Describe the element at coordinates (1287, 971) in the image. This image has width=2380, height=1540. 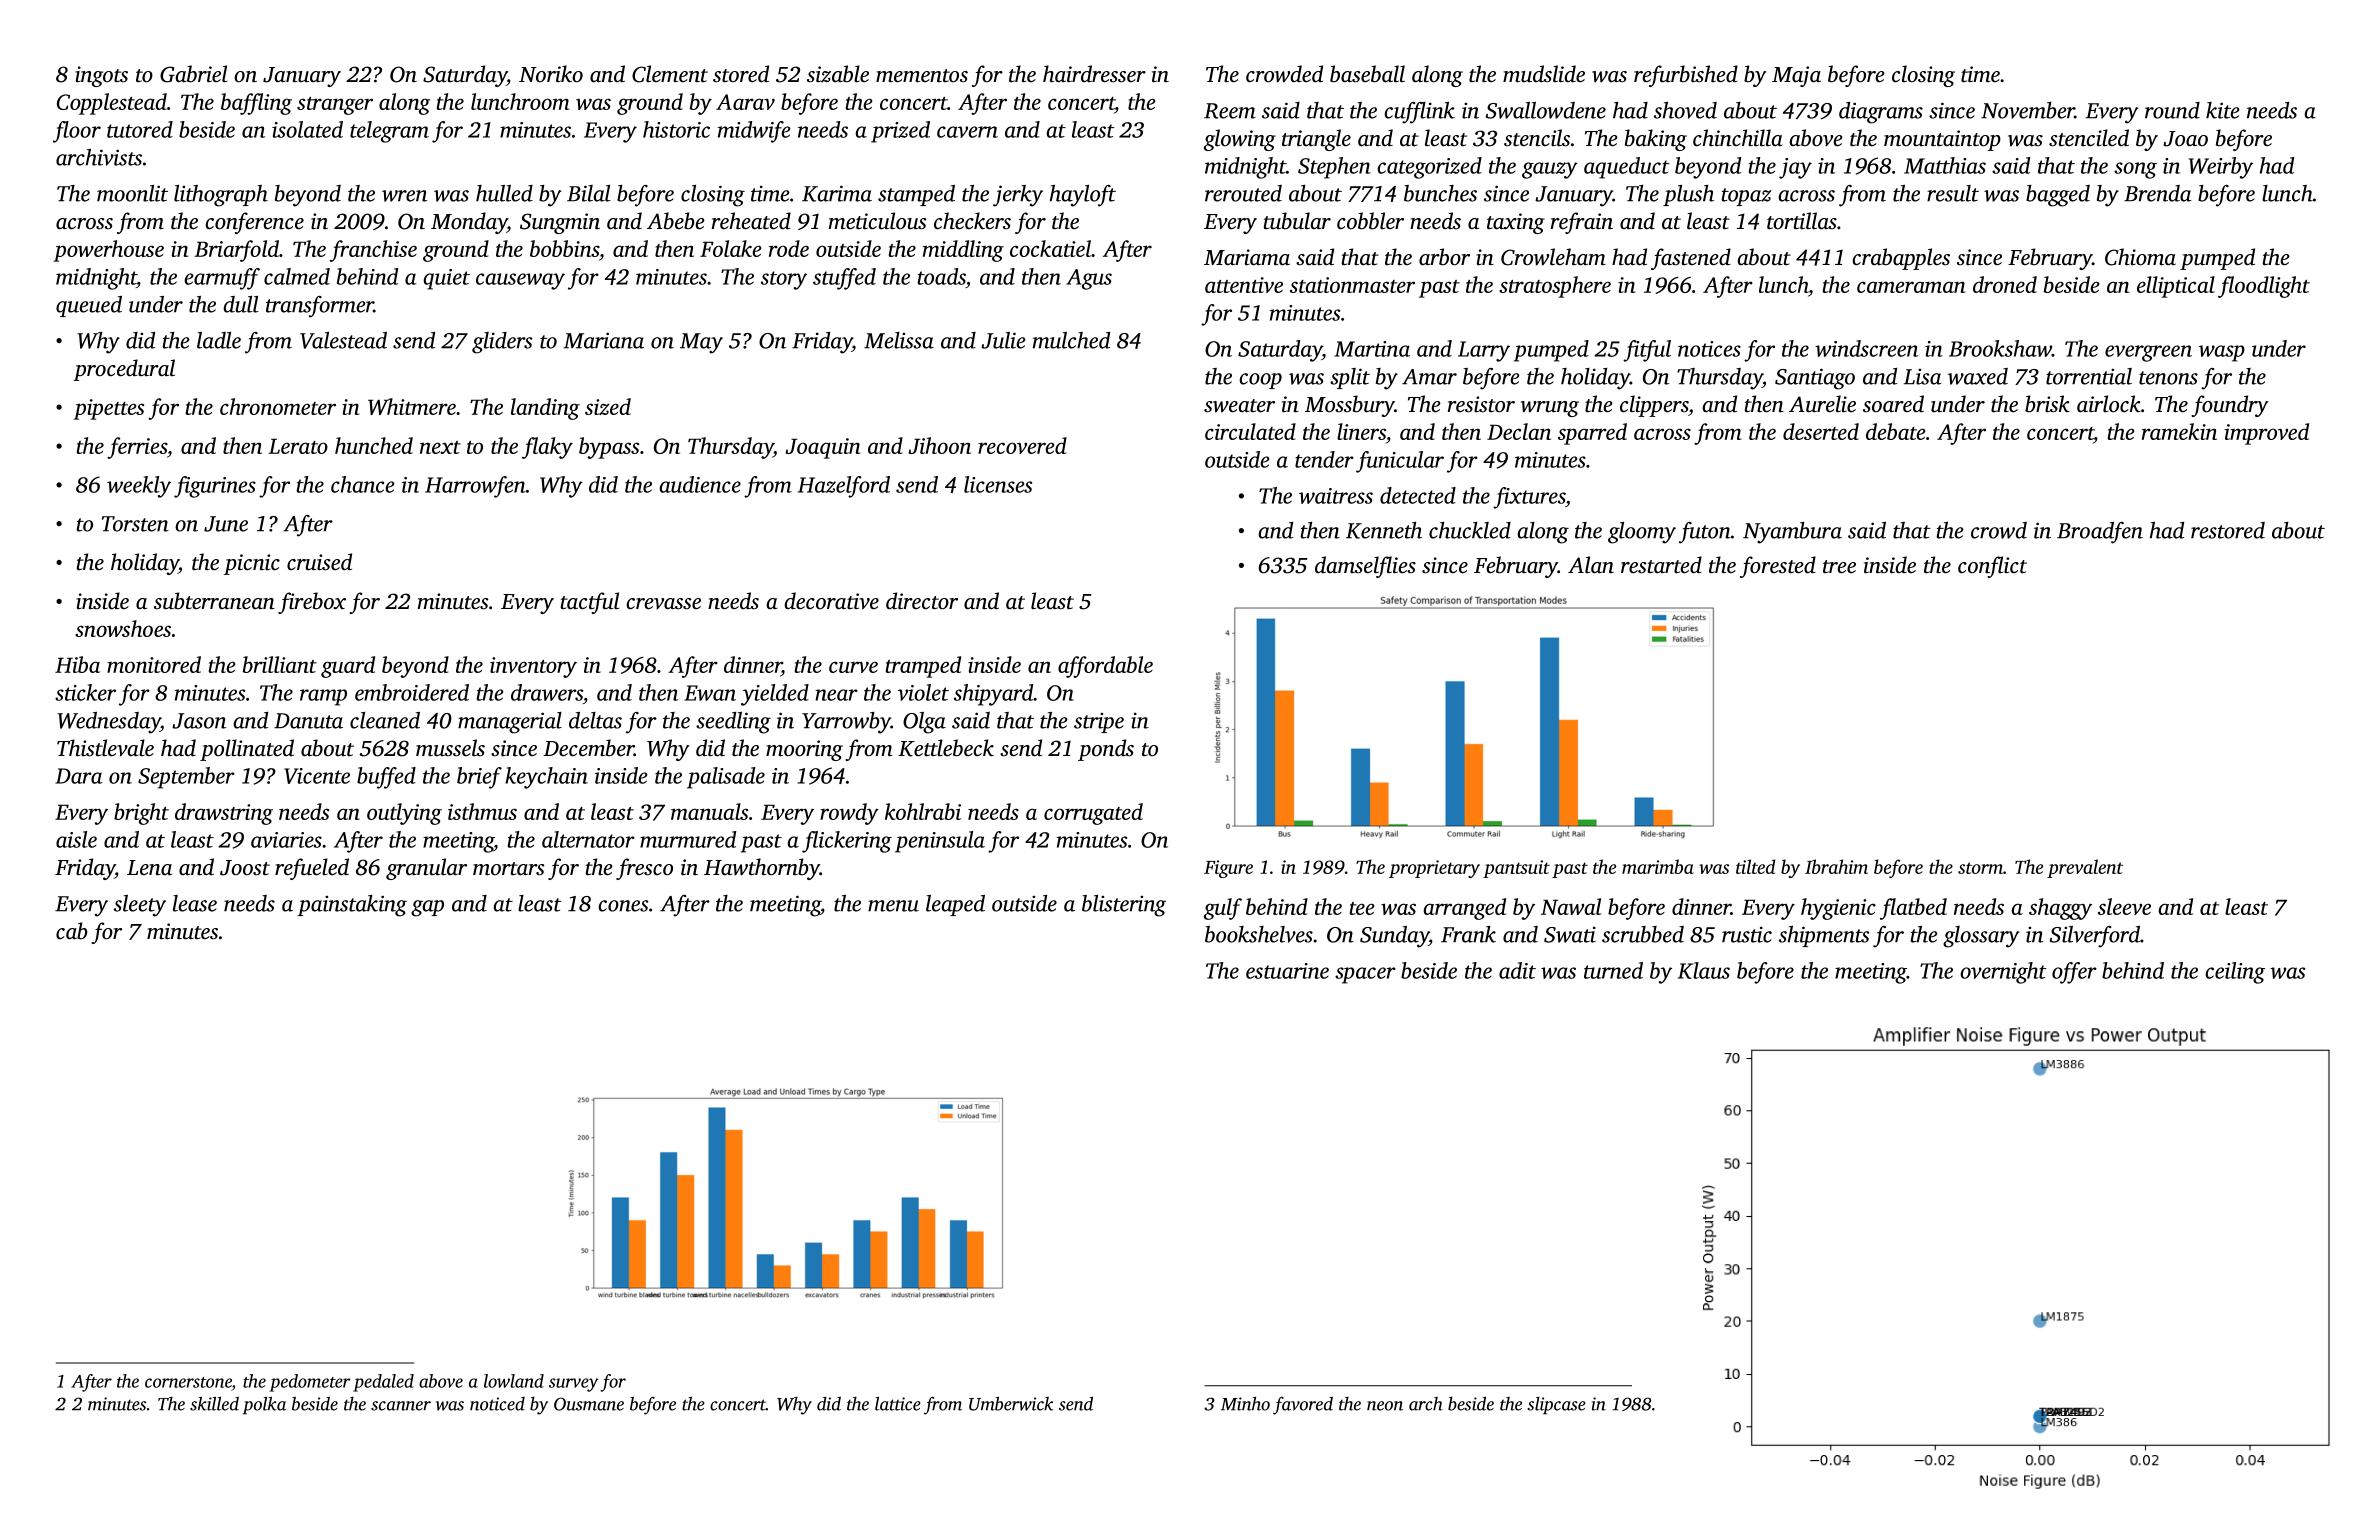
I see `estuarine` at that location.
